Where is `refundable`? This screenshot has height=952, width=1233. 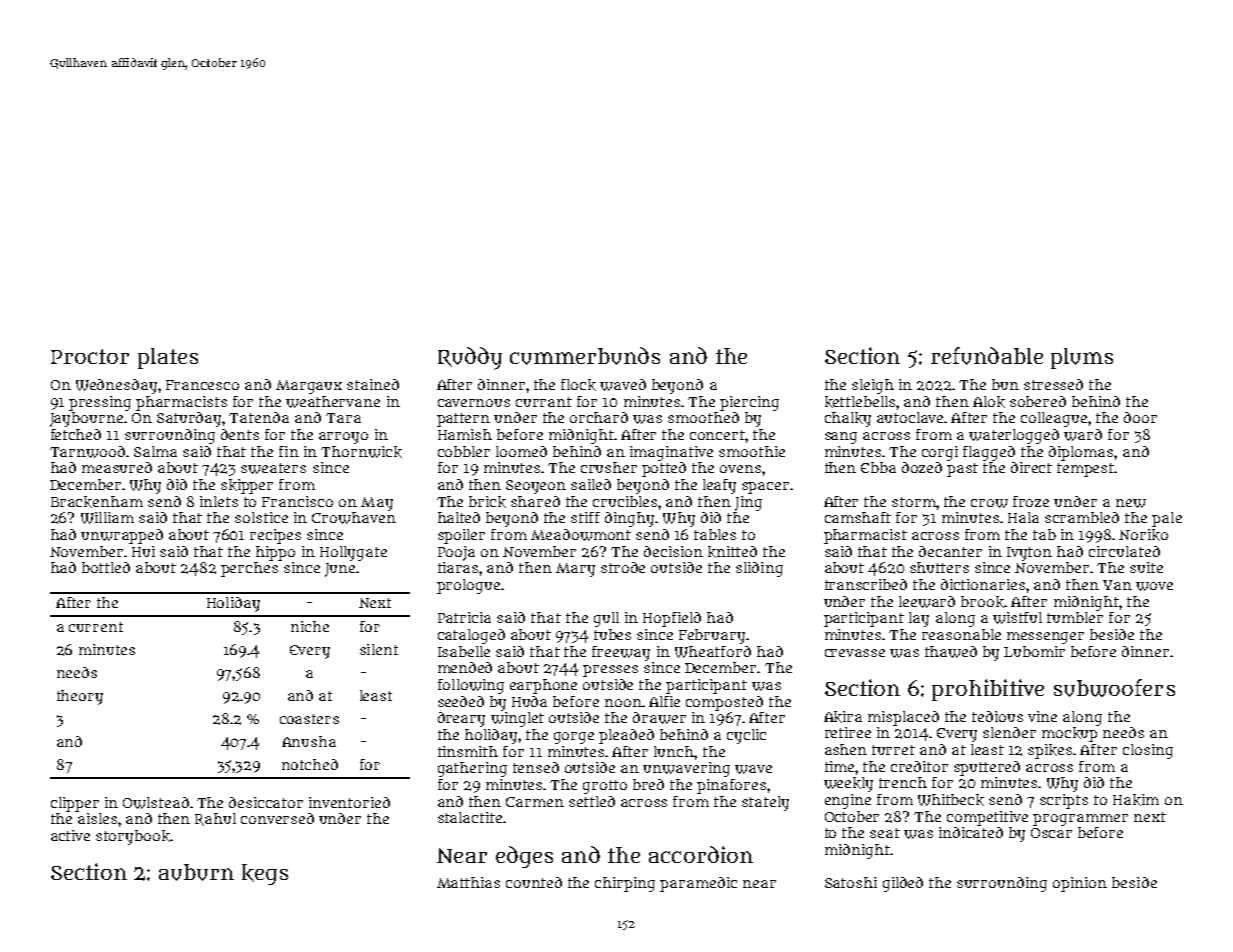 refundable is located at coordinates (987, 356).
